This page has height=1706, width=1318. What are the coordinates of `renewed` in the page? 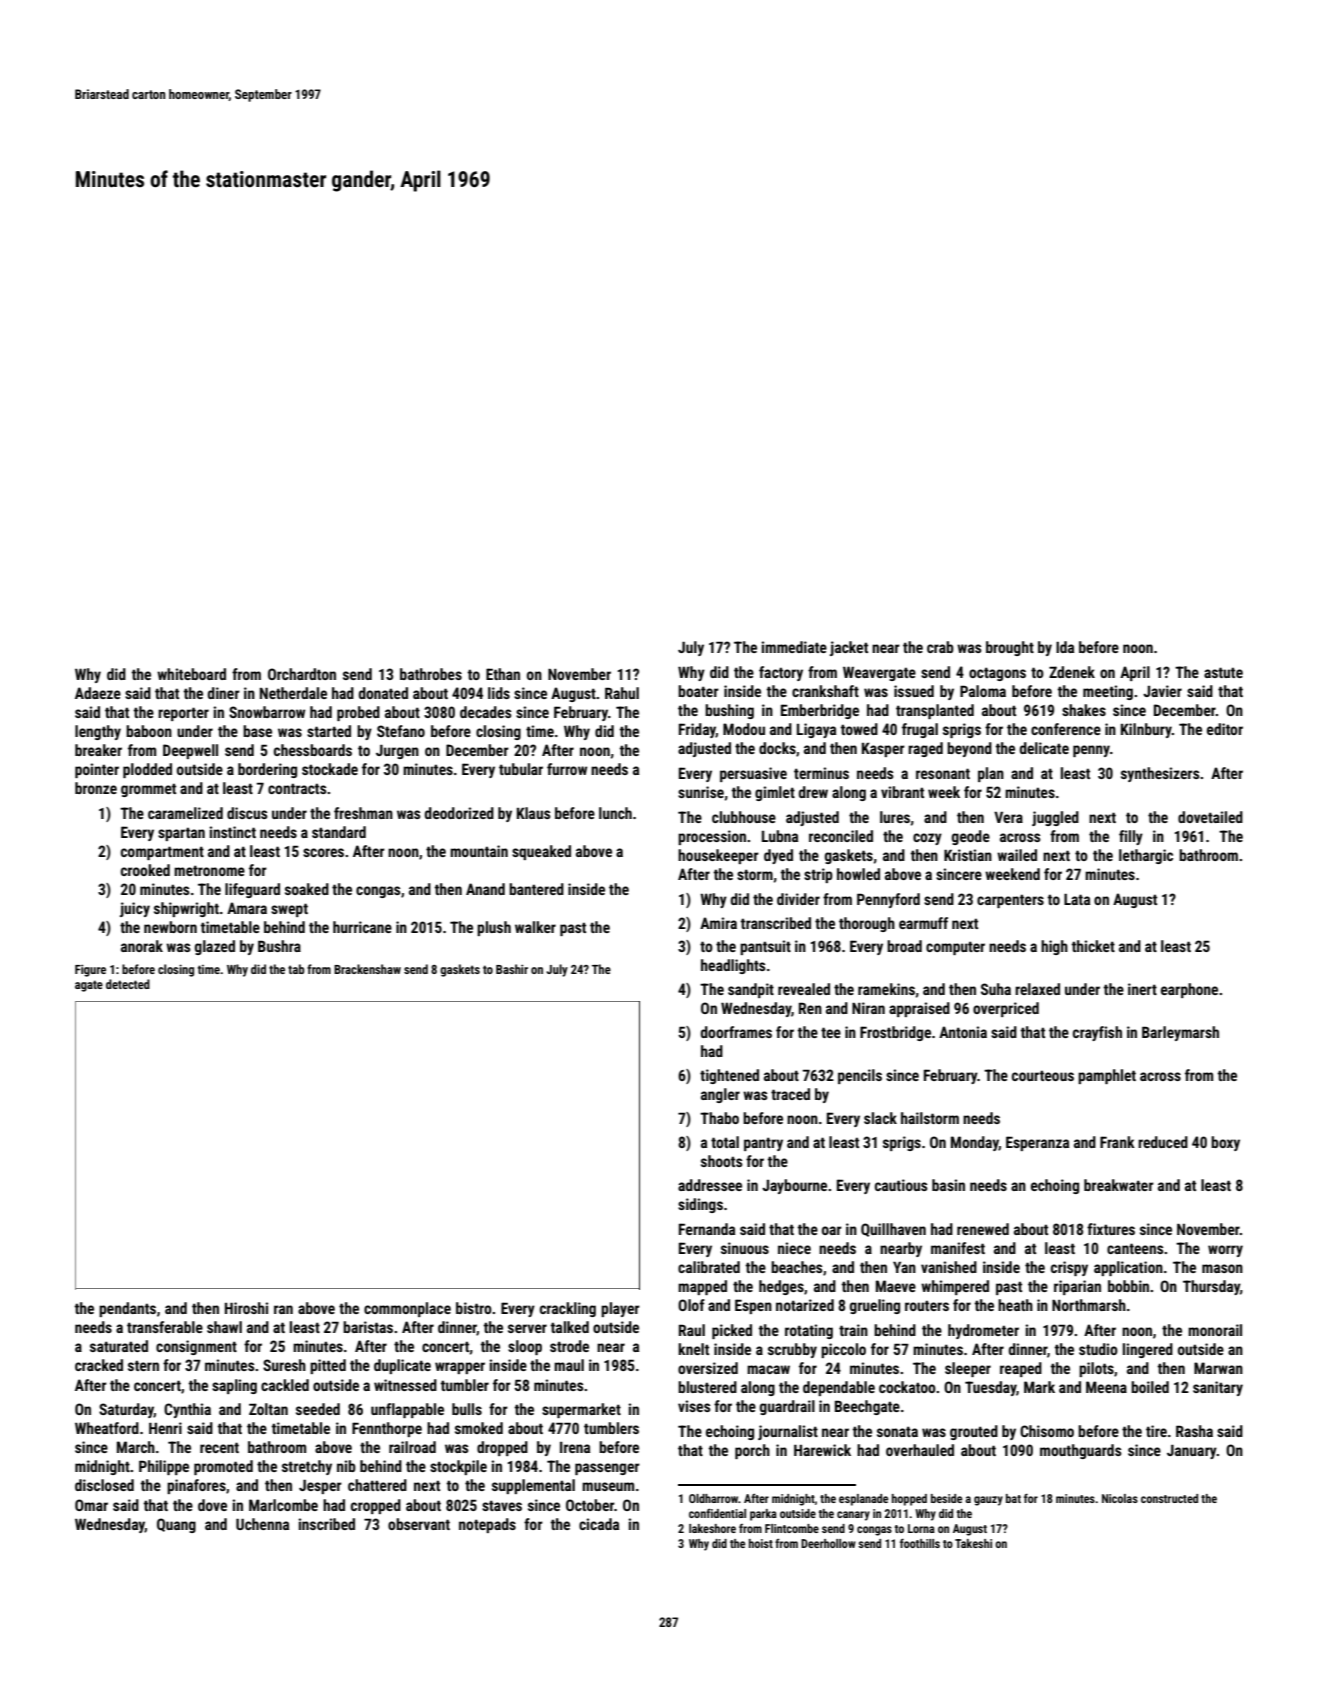 It's located at (983, 1229).
